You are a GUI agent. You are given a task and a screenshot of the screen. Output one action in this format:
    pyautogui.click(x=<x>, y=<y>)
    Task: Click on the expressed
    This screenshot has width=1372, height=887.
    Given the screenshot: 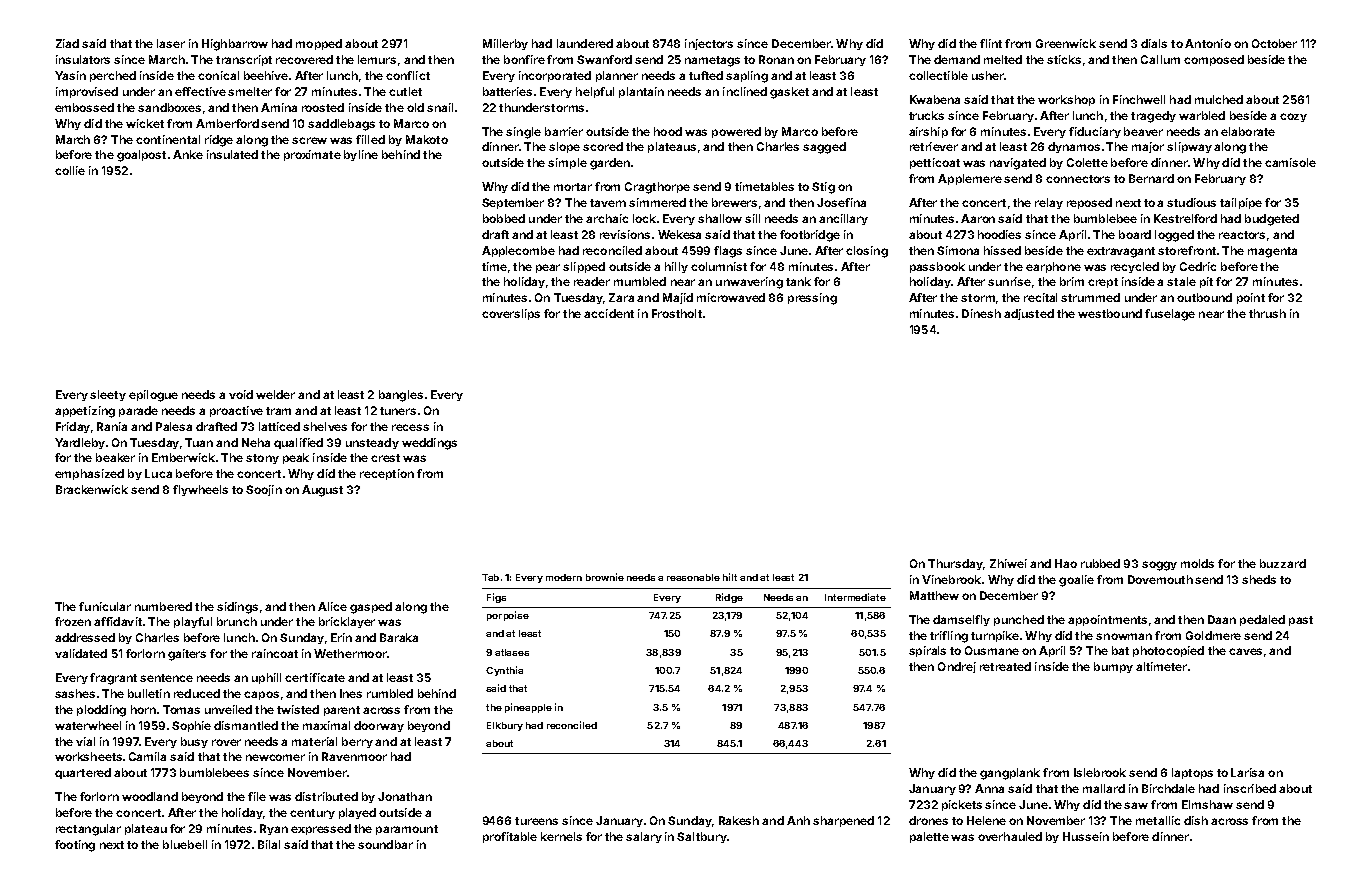 What is the action you would take?
    pyautogui.click(x=321, y=829)
